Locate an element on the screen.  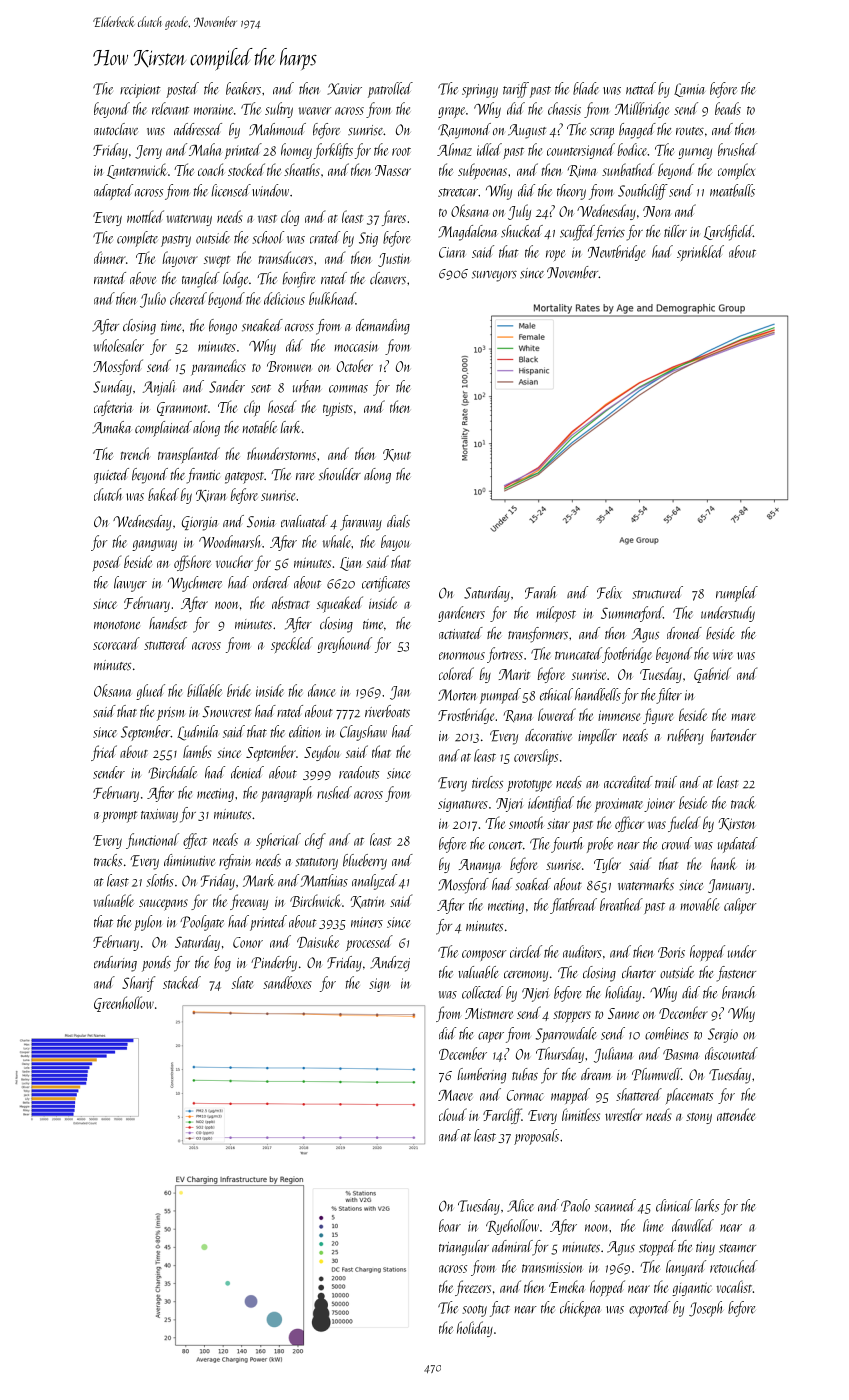
dials is located at coordinates (398, 521).
